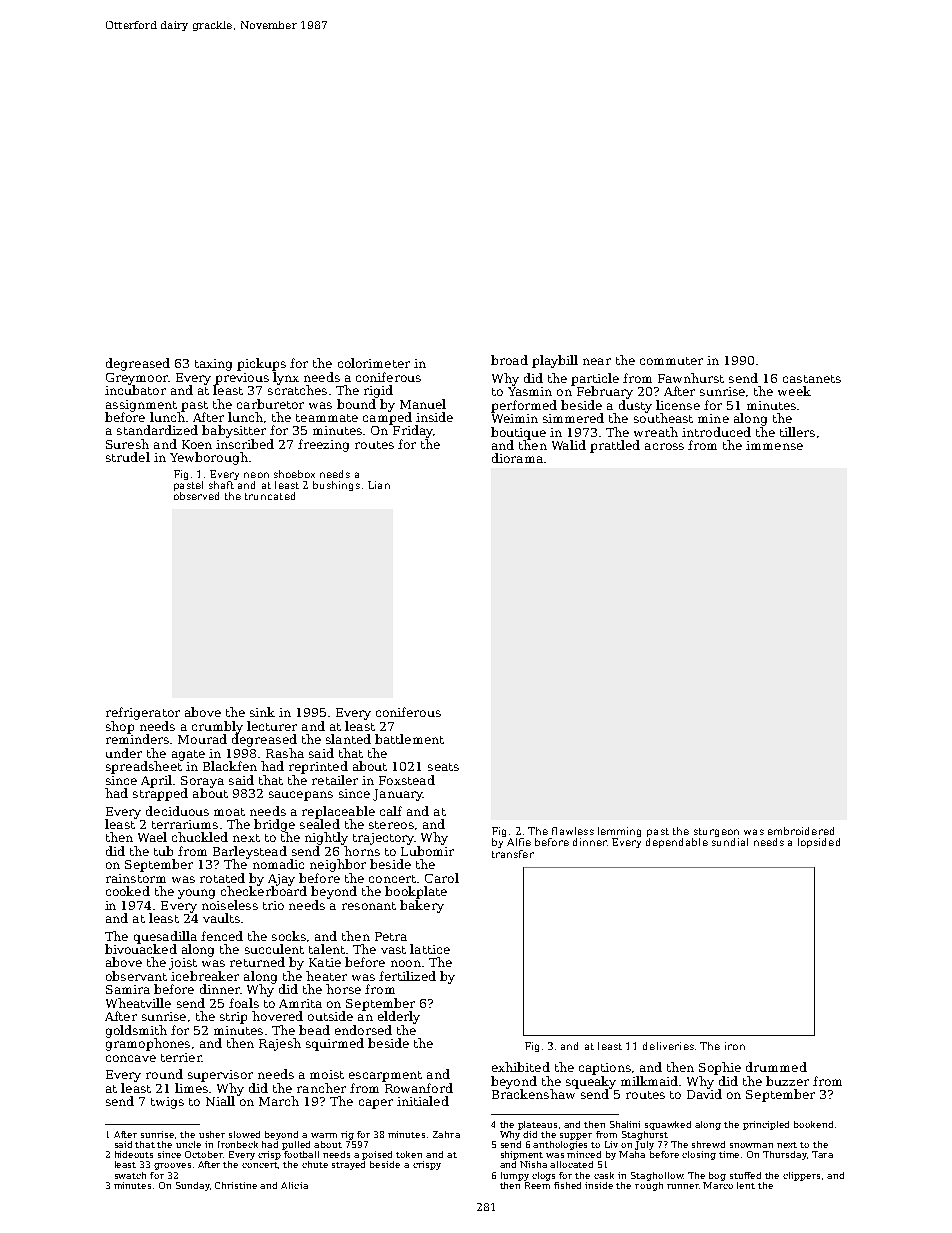  I want to click on Wael, so click(152, 837).
